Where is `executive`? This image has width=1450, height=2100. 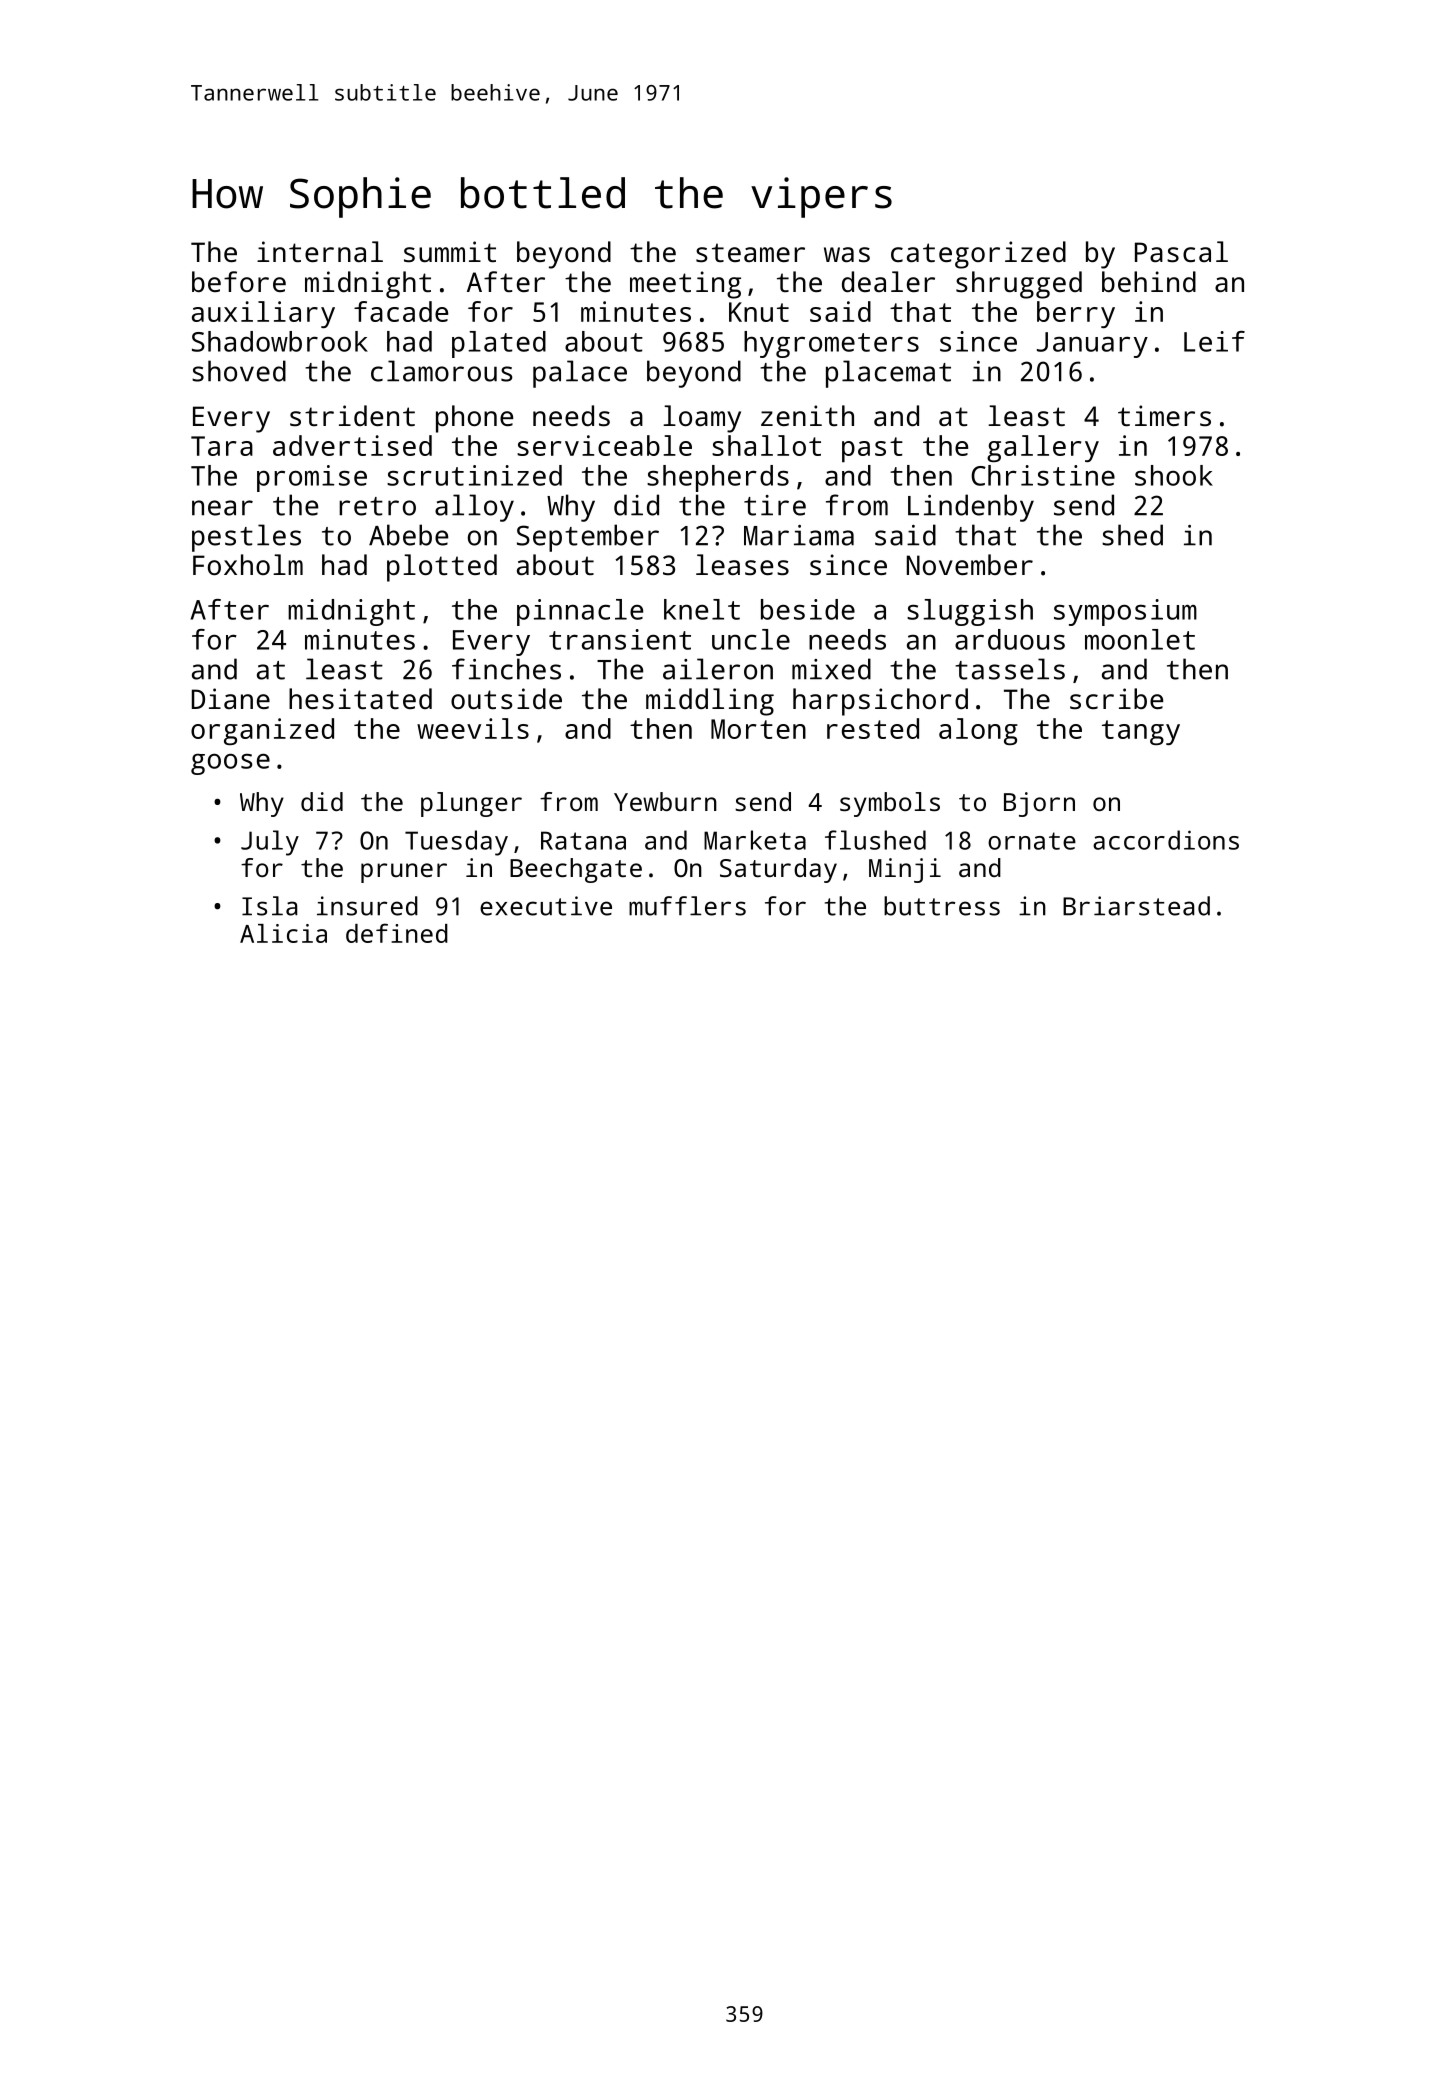 executive is located at coordinates (546, 906).
